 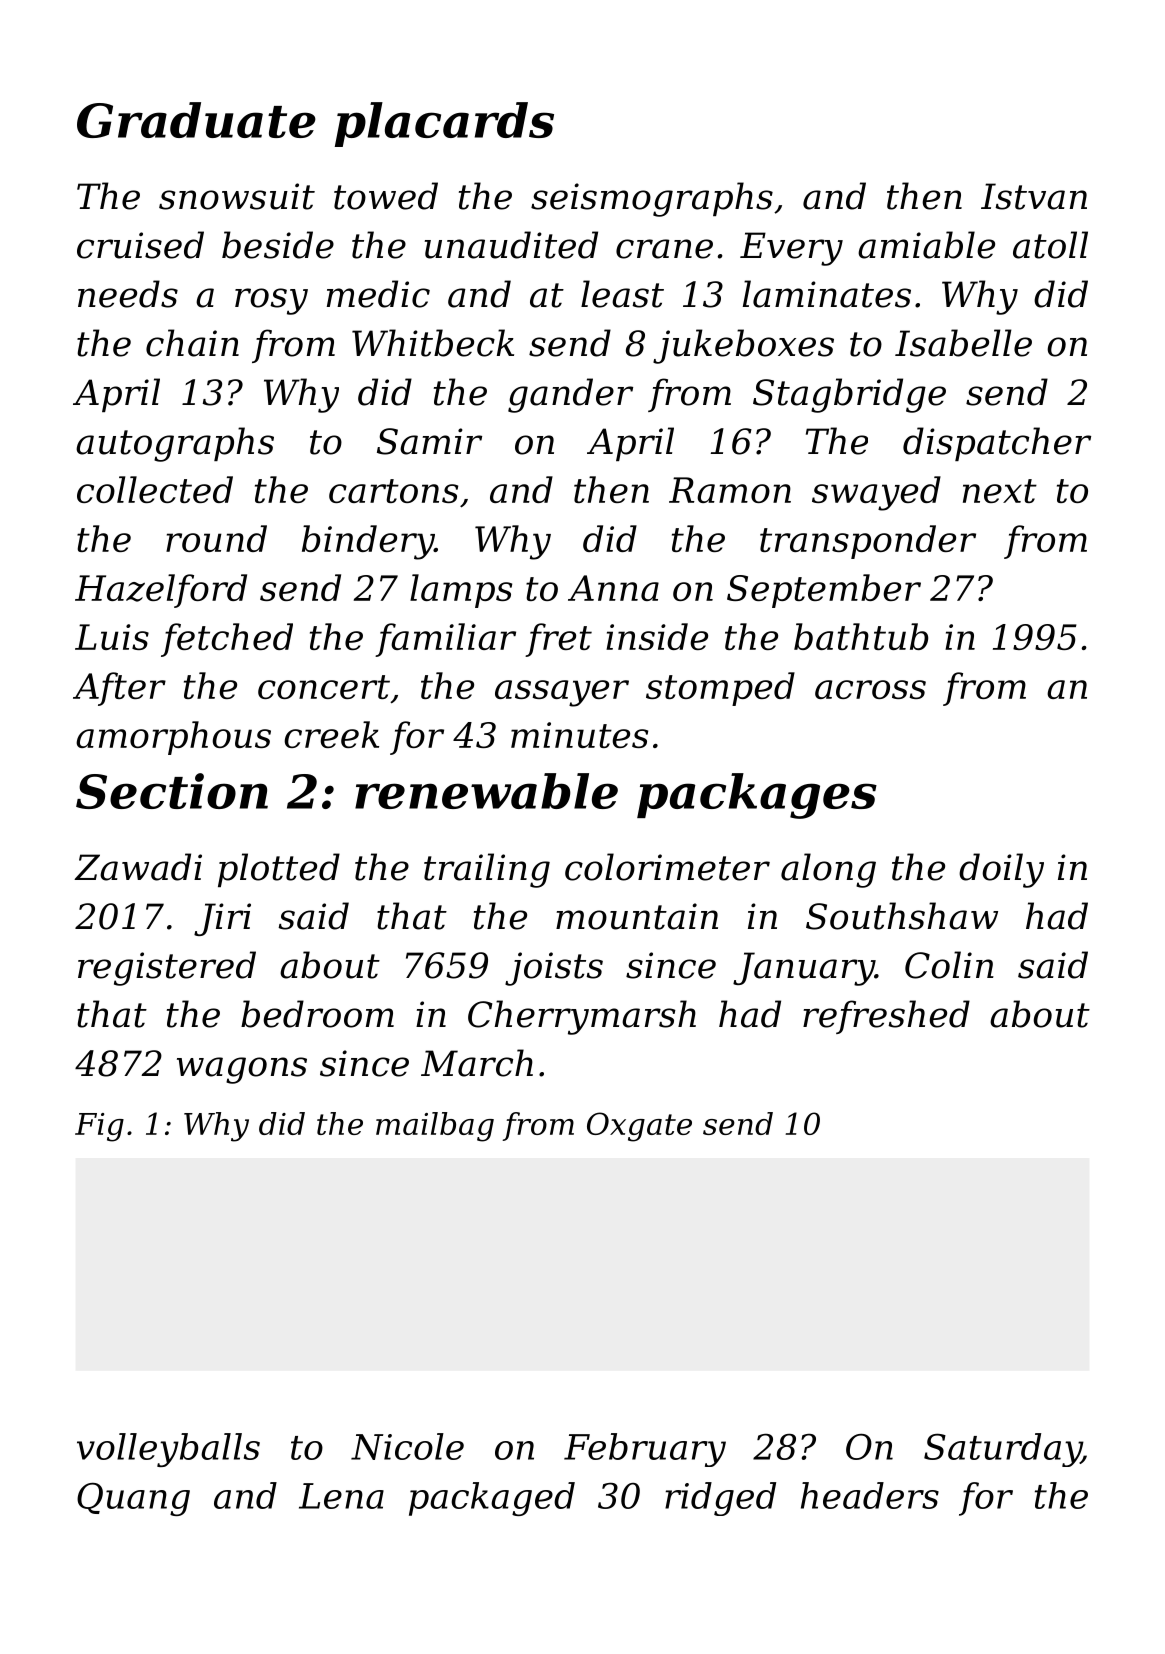 I want to click on refreshed, so click(x=886, y=1017).
